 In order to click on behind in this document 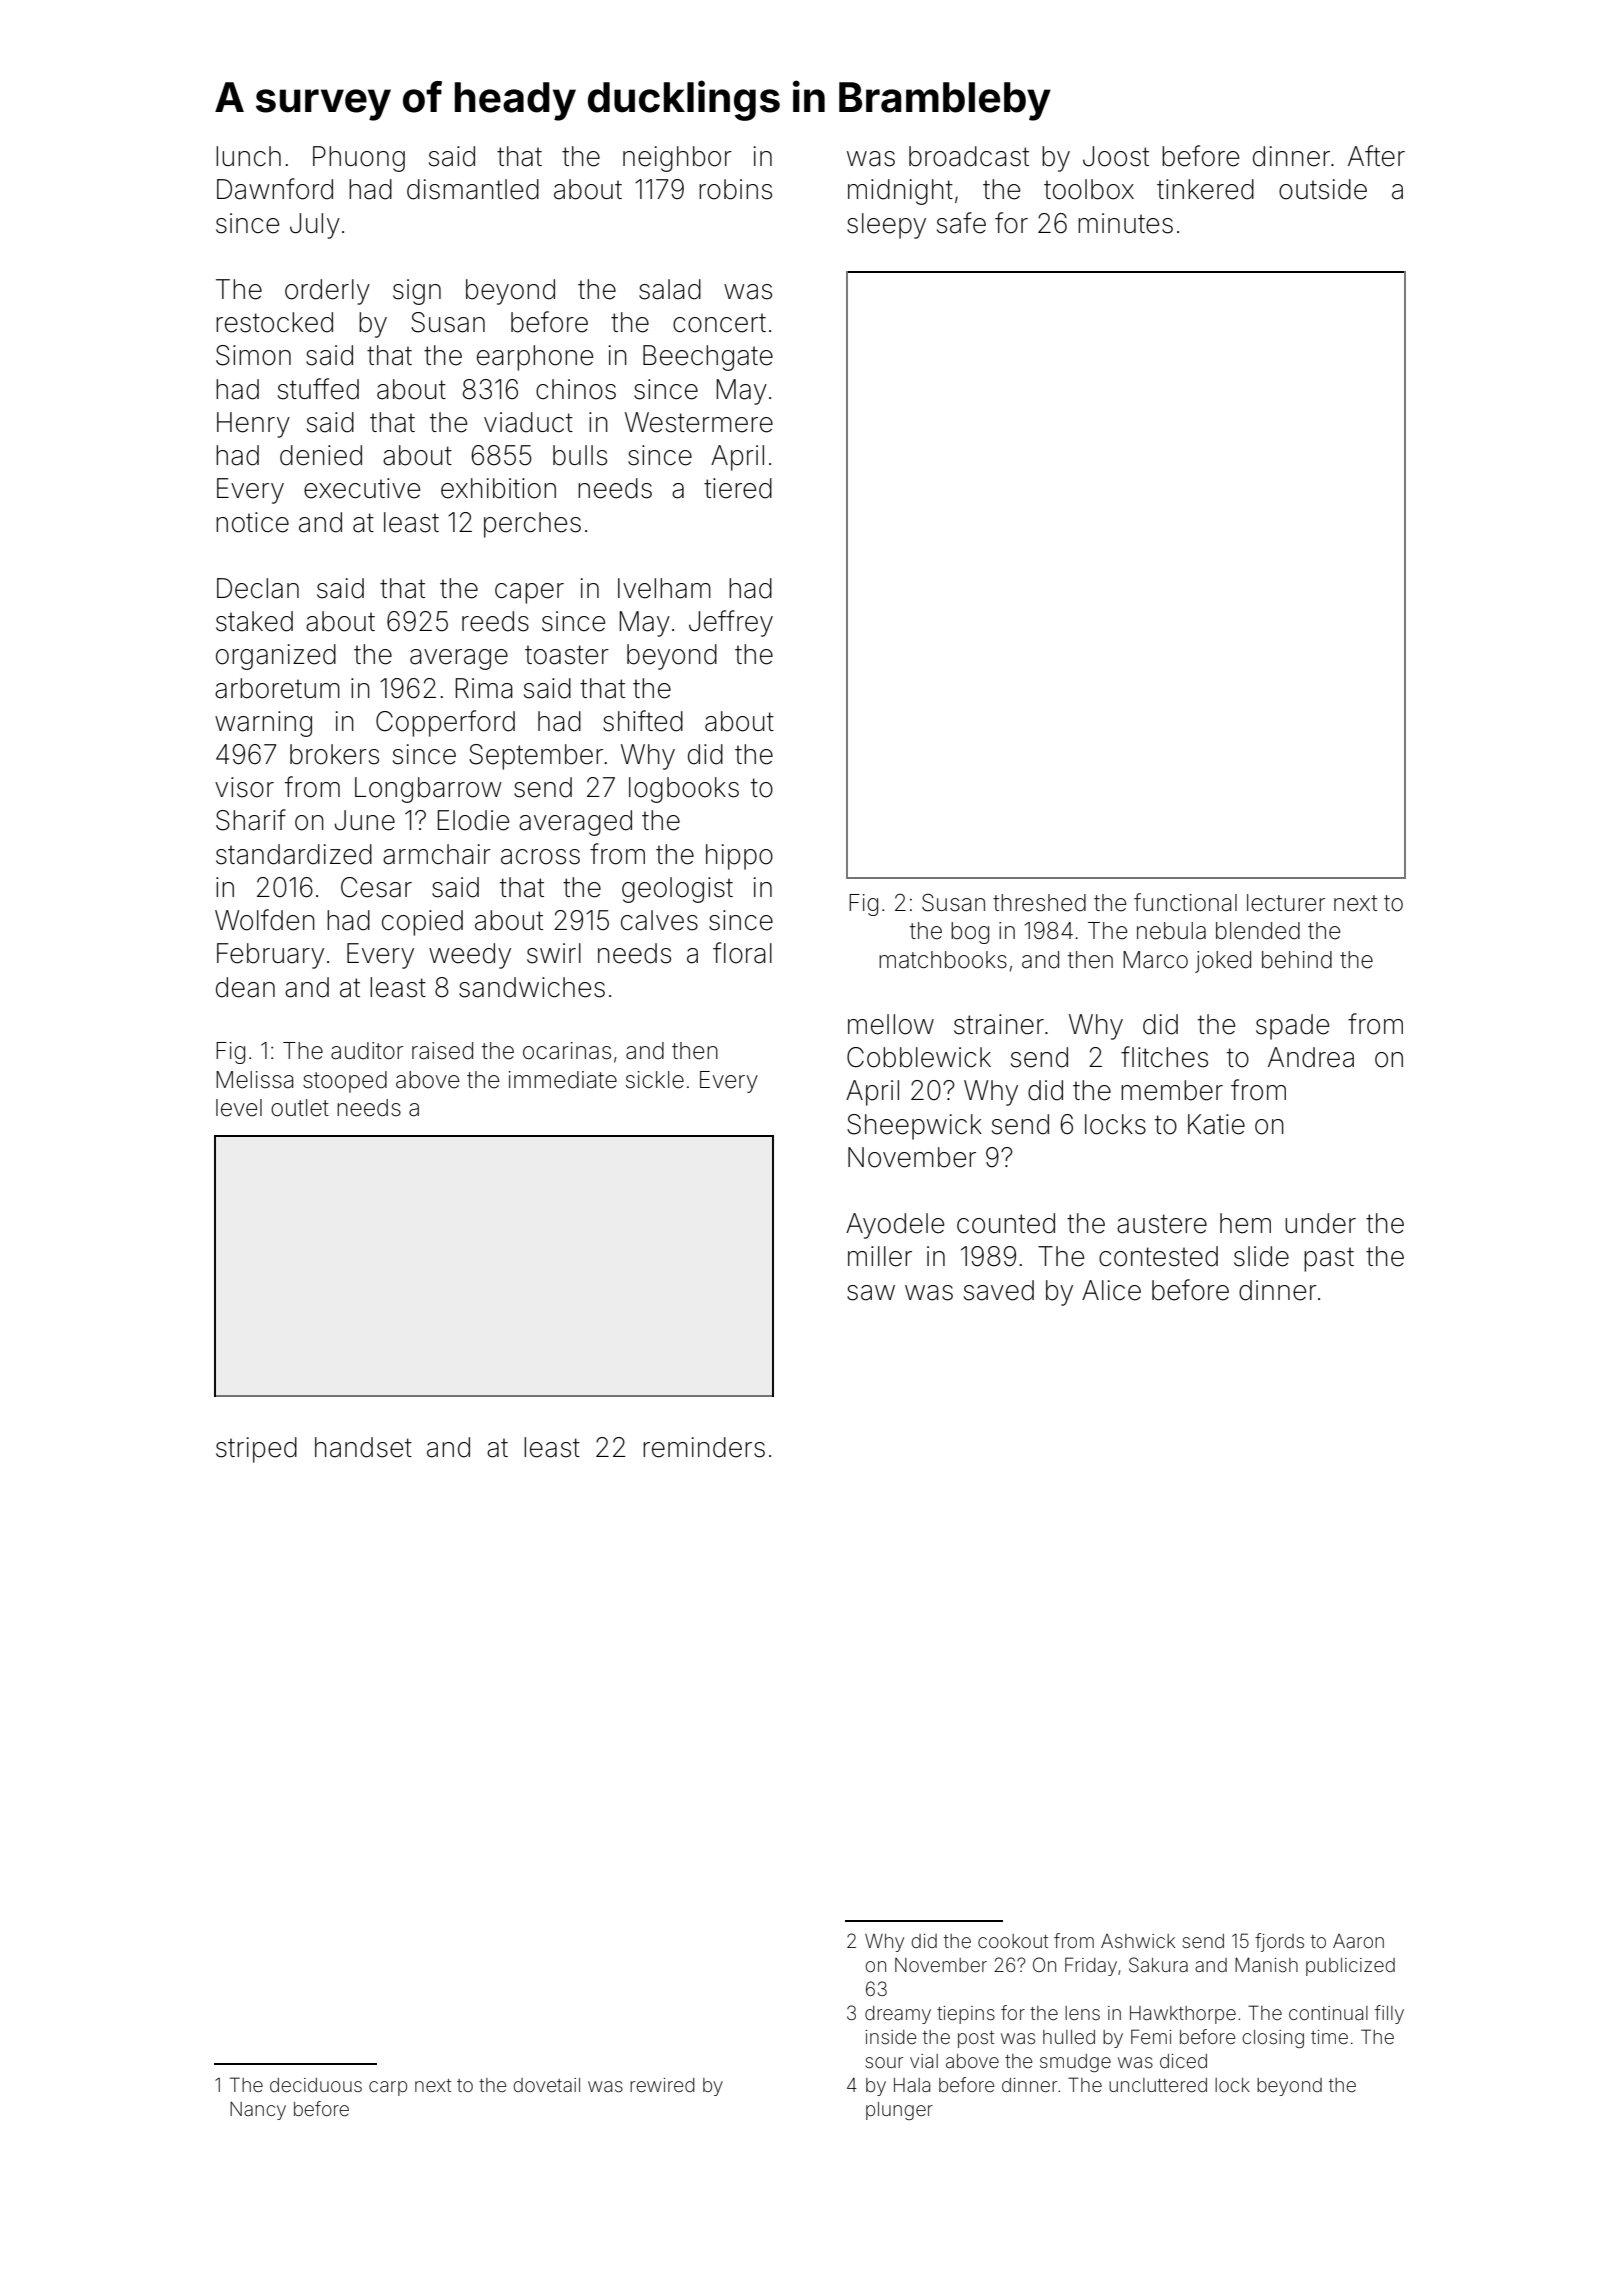, I will do `click(1297, 960)`.
